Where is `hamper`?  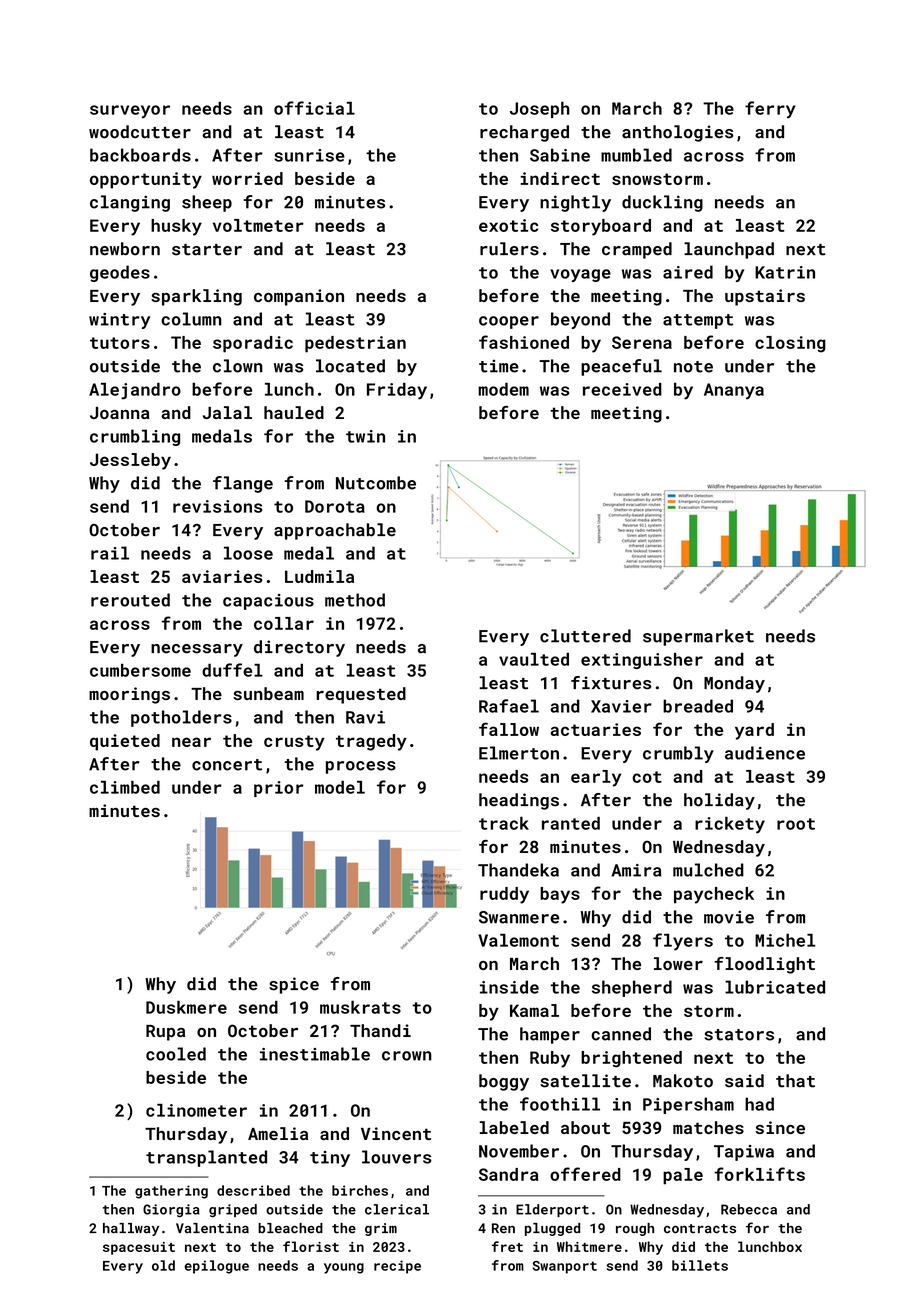
hamper is located at coordinates (550, 1035).
